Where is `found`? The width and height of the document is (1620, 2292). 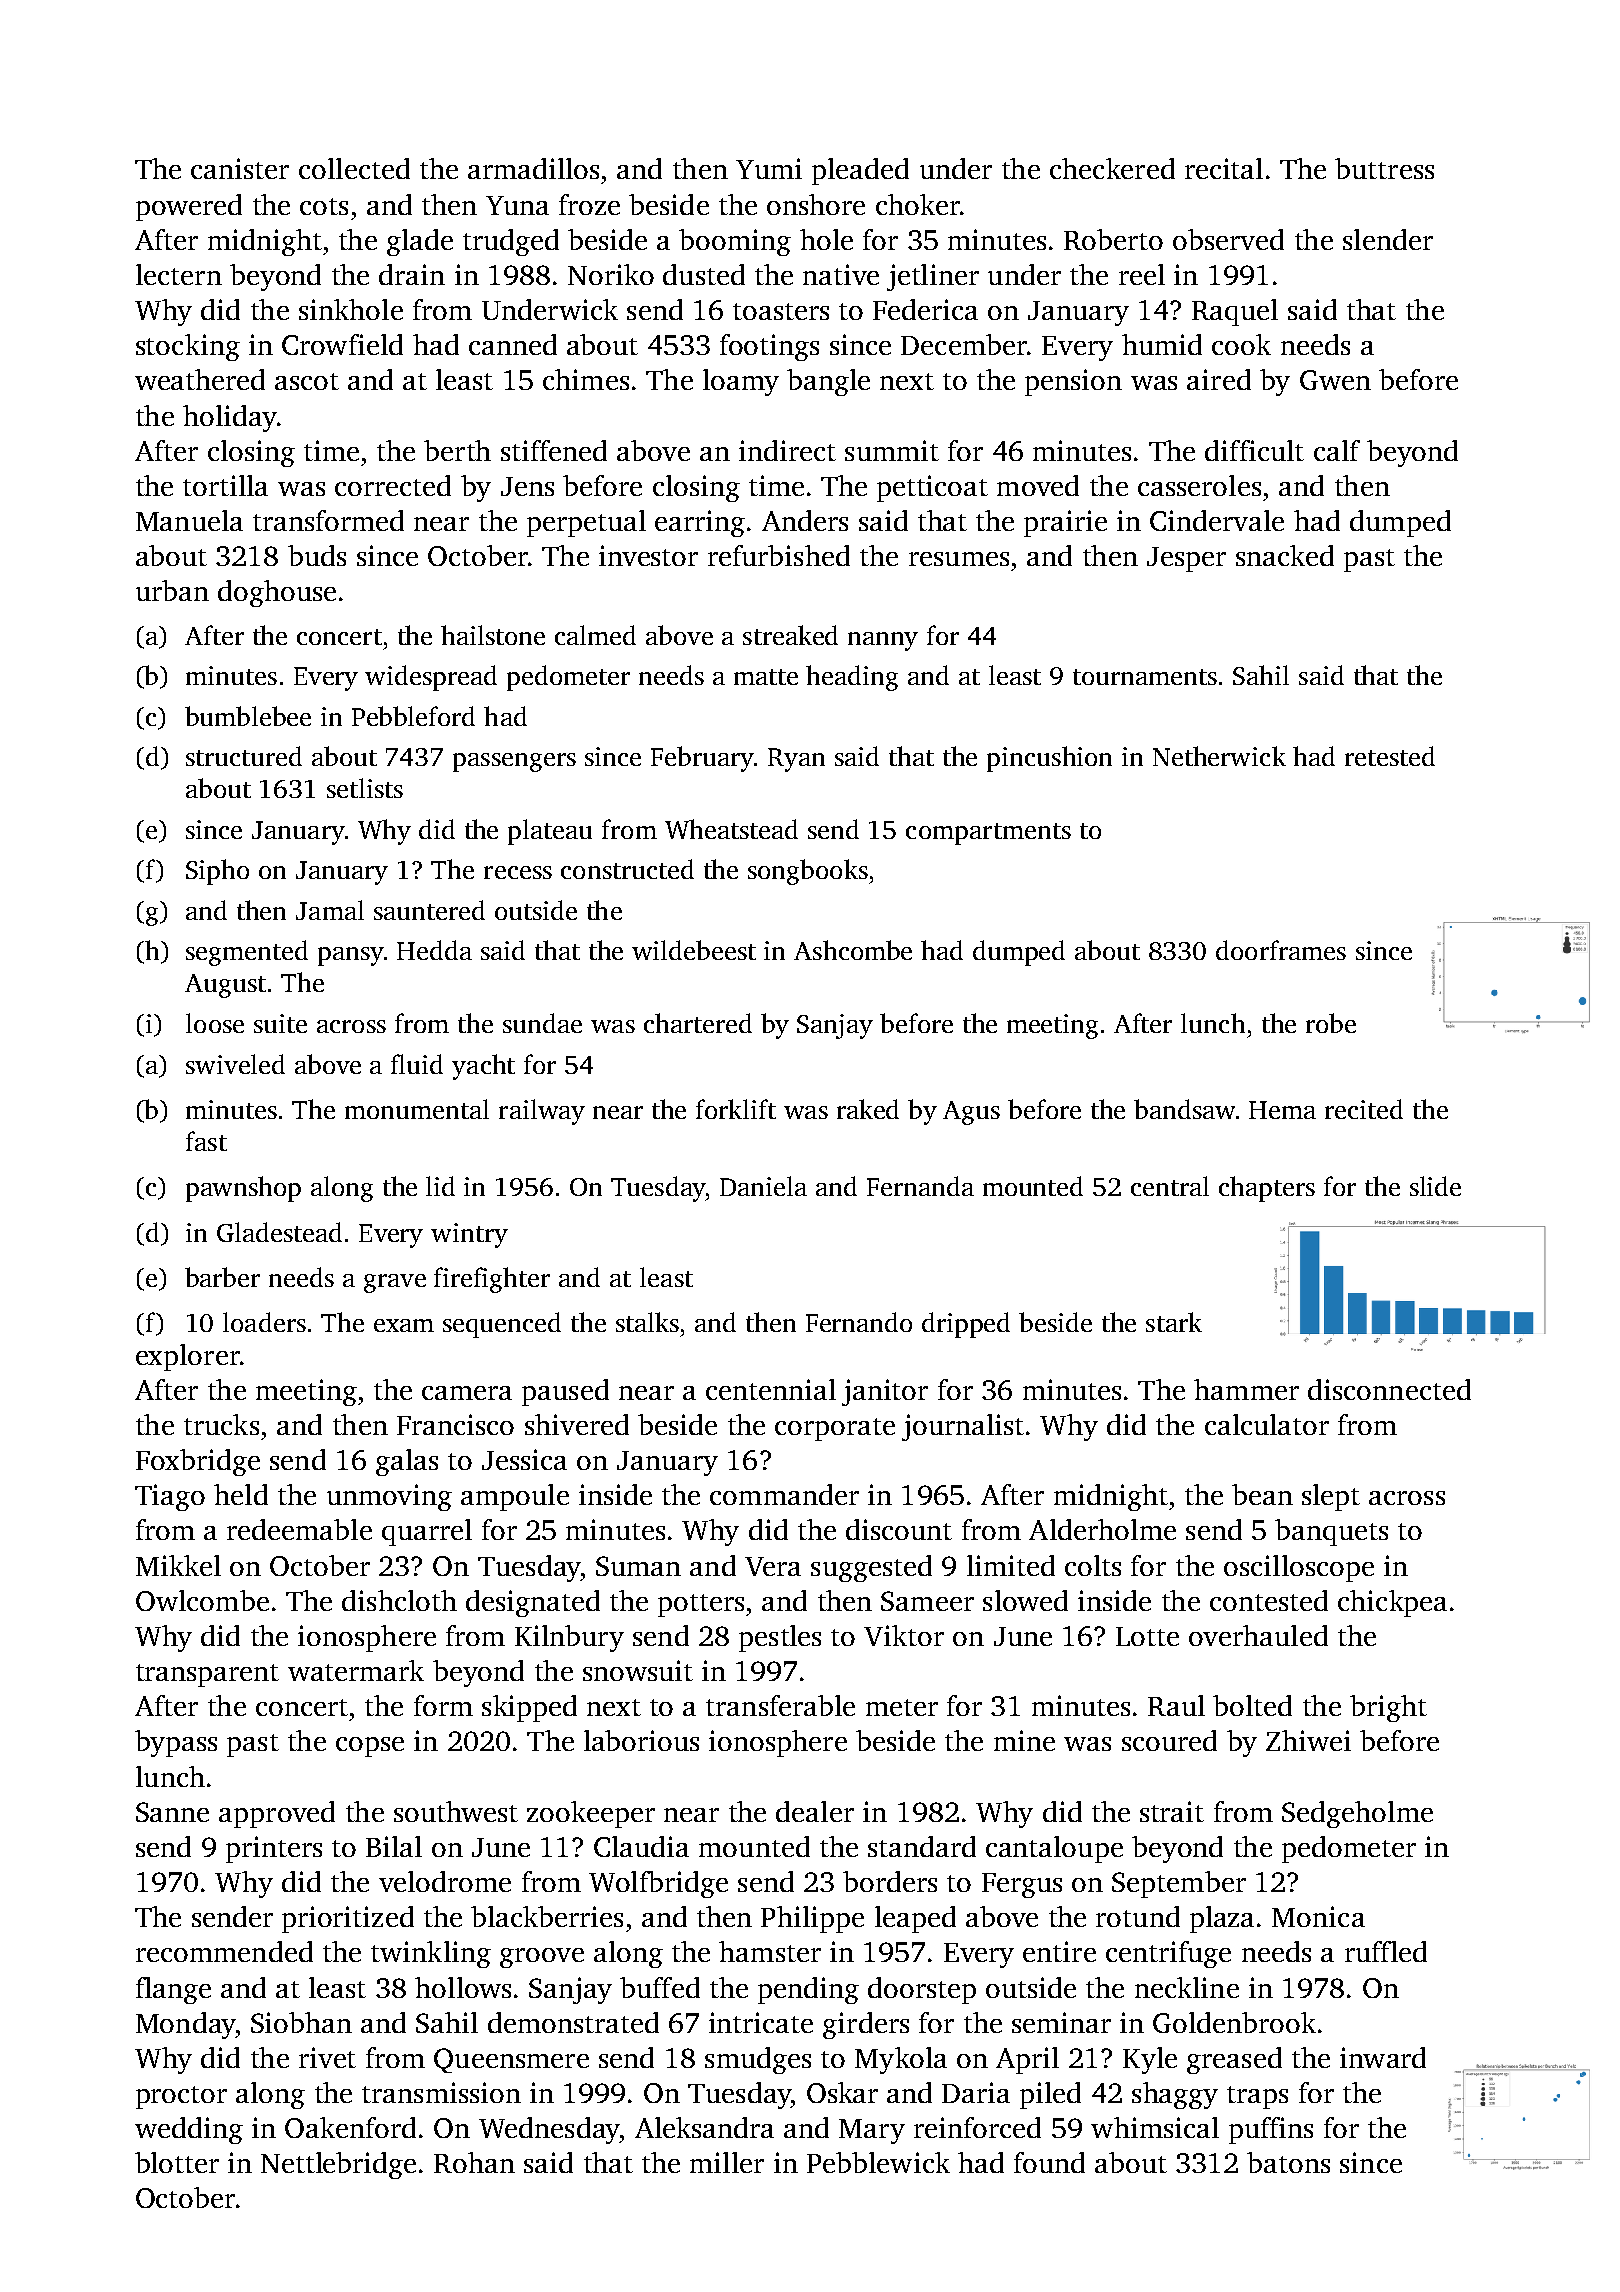 found is located at coordinates (1049, 2162).
